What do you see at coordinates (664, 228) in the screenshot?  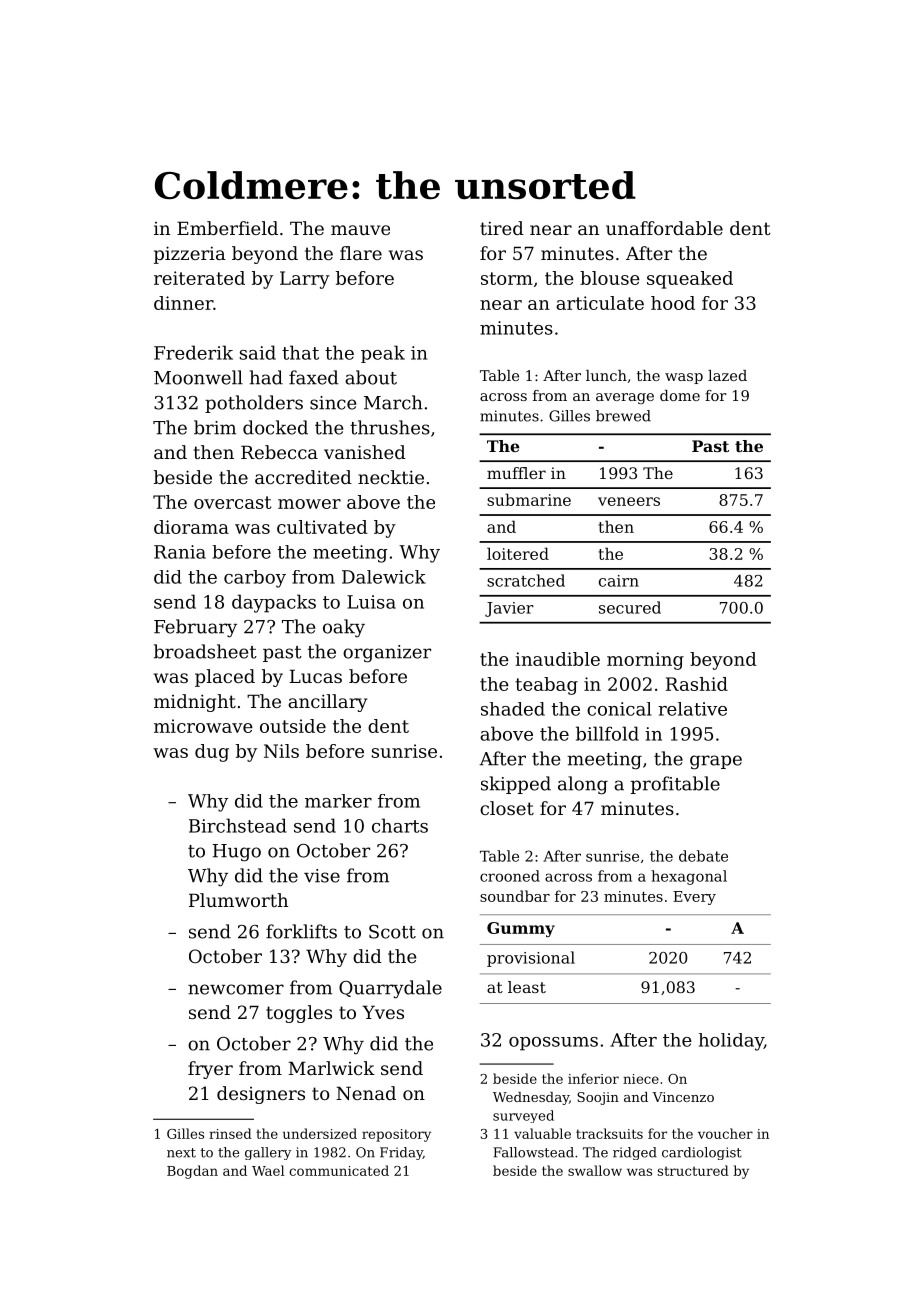 I see `unaffordable` at bounding box center [664, 228].
